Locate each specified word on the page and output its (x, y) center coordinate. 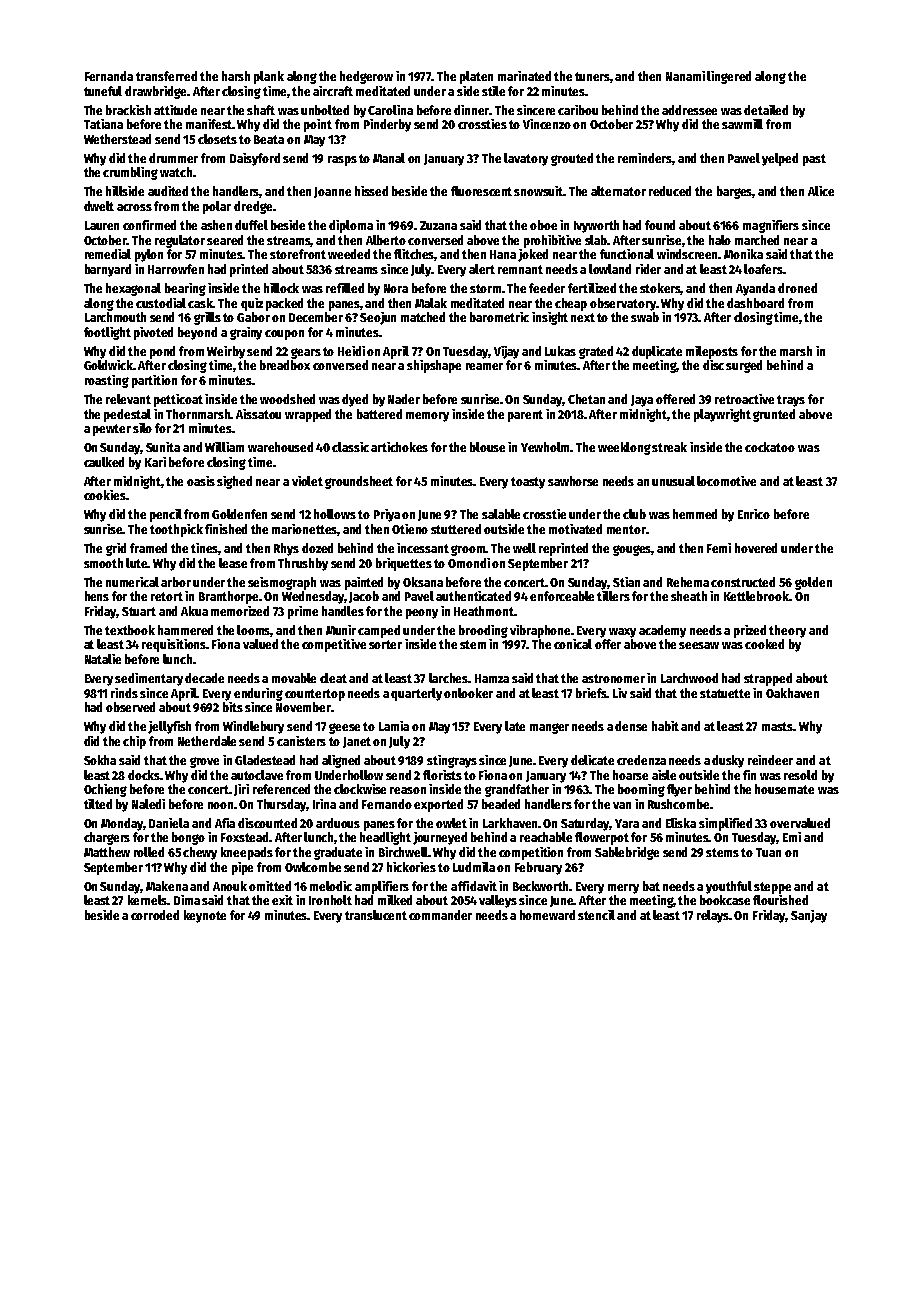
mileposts (712, 352)
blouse (487, 447)
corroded (155, 915)
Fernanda (109, 76)
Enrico (754, 514)
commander (440, 915)
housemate (784, 789)
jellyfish (169, 727)
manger (549, 728)
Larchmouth (115, 317)
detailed (766, 110)
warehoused (280, 447)
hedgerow (366, 77)
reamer (484, 366)
